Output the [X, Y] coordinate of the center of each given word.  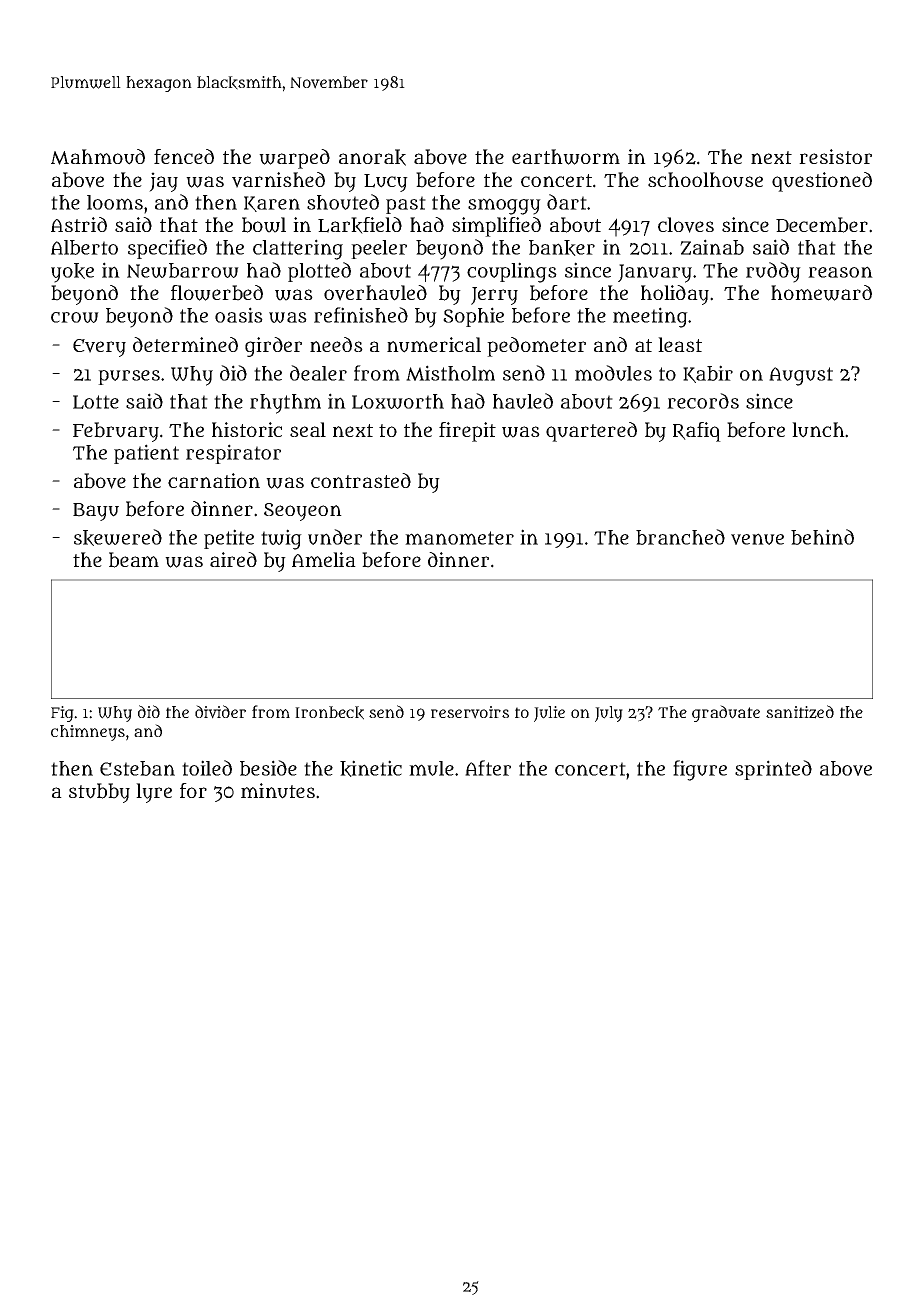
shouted [343, 202]
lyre [154, 793]
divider [220, 712]
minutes [278, 791]
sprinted [773, 770]
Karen [272, 204]
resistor [835, 156]
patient [146, 454]
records [703, 401]
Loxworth [398, 401]
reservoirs [470, 712]
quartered [591, 432]
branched [680, 537]
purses [129, 377]
